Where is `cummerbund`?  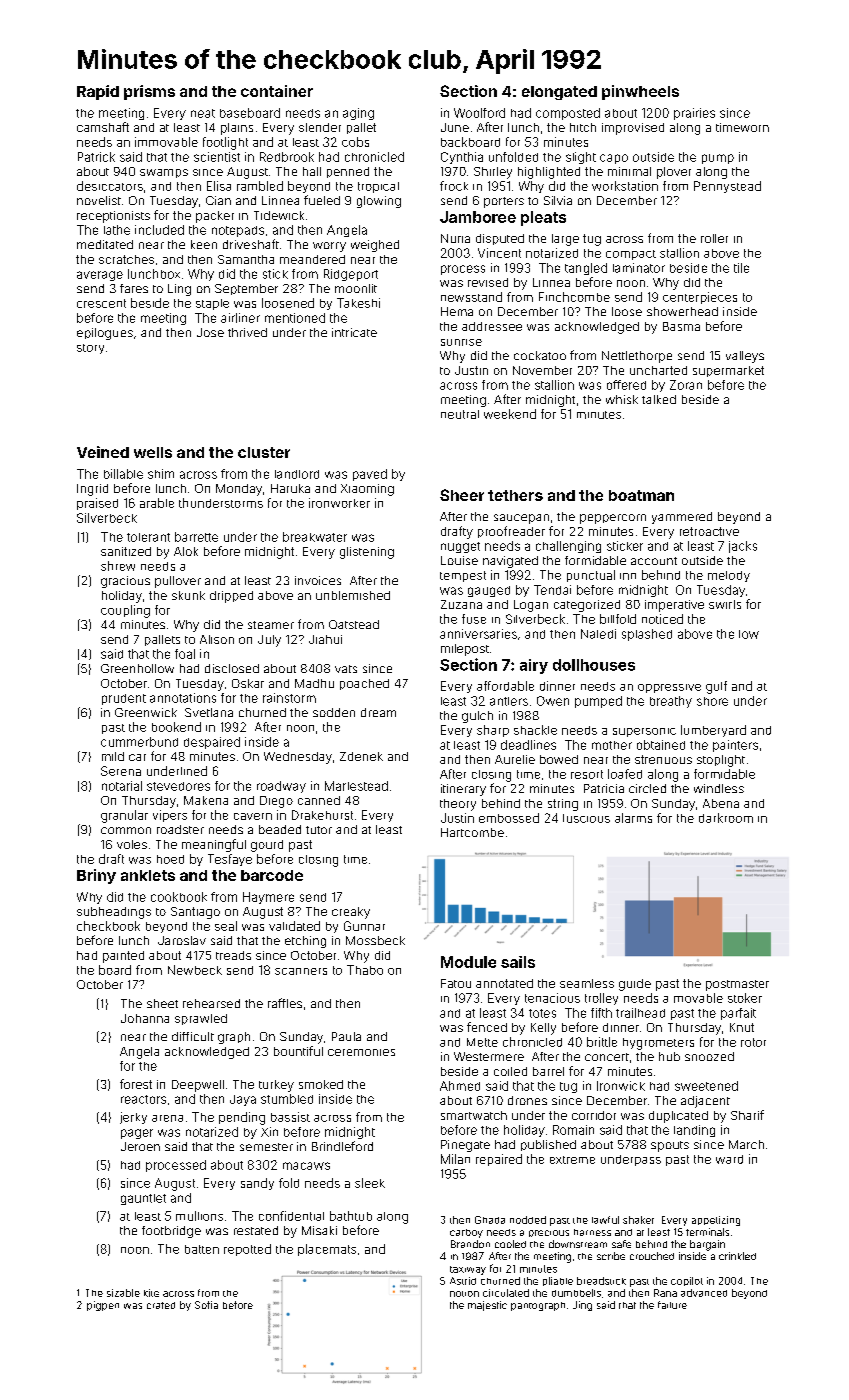 cummerbund is located at coordinates (139, 742).
